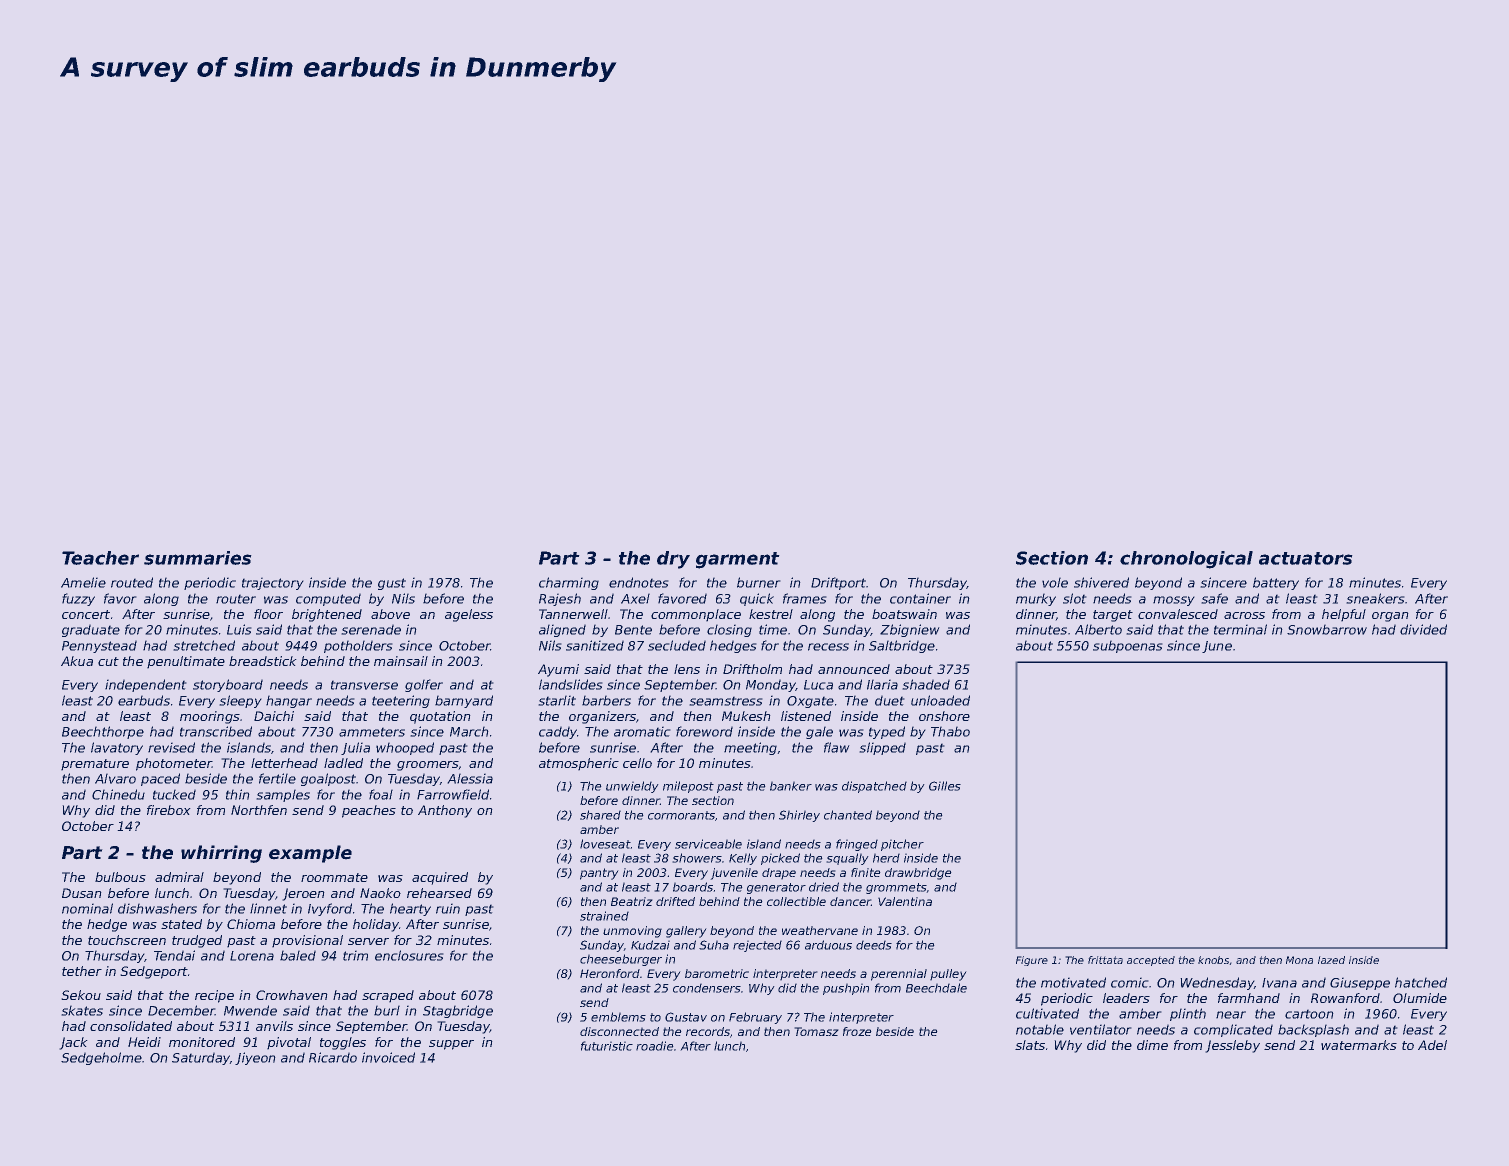  I want to click on pantry, so click(599, 874).
